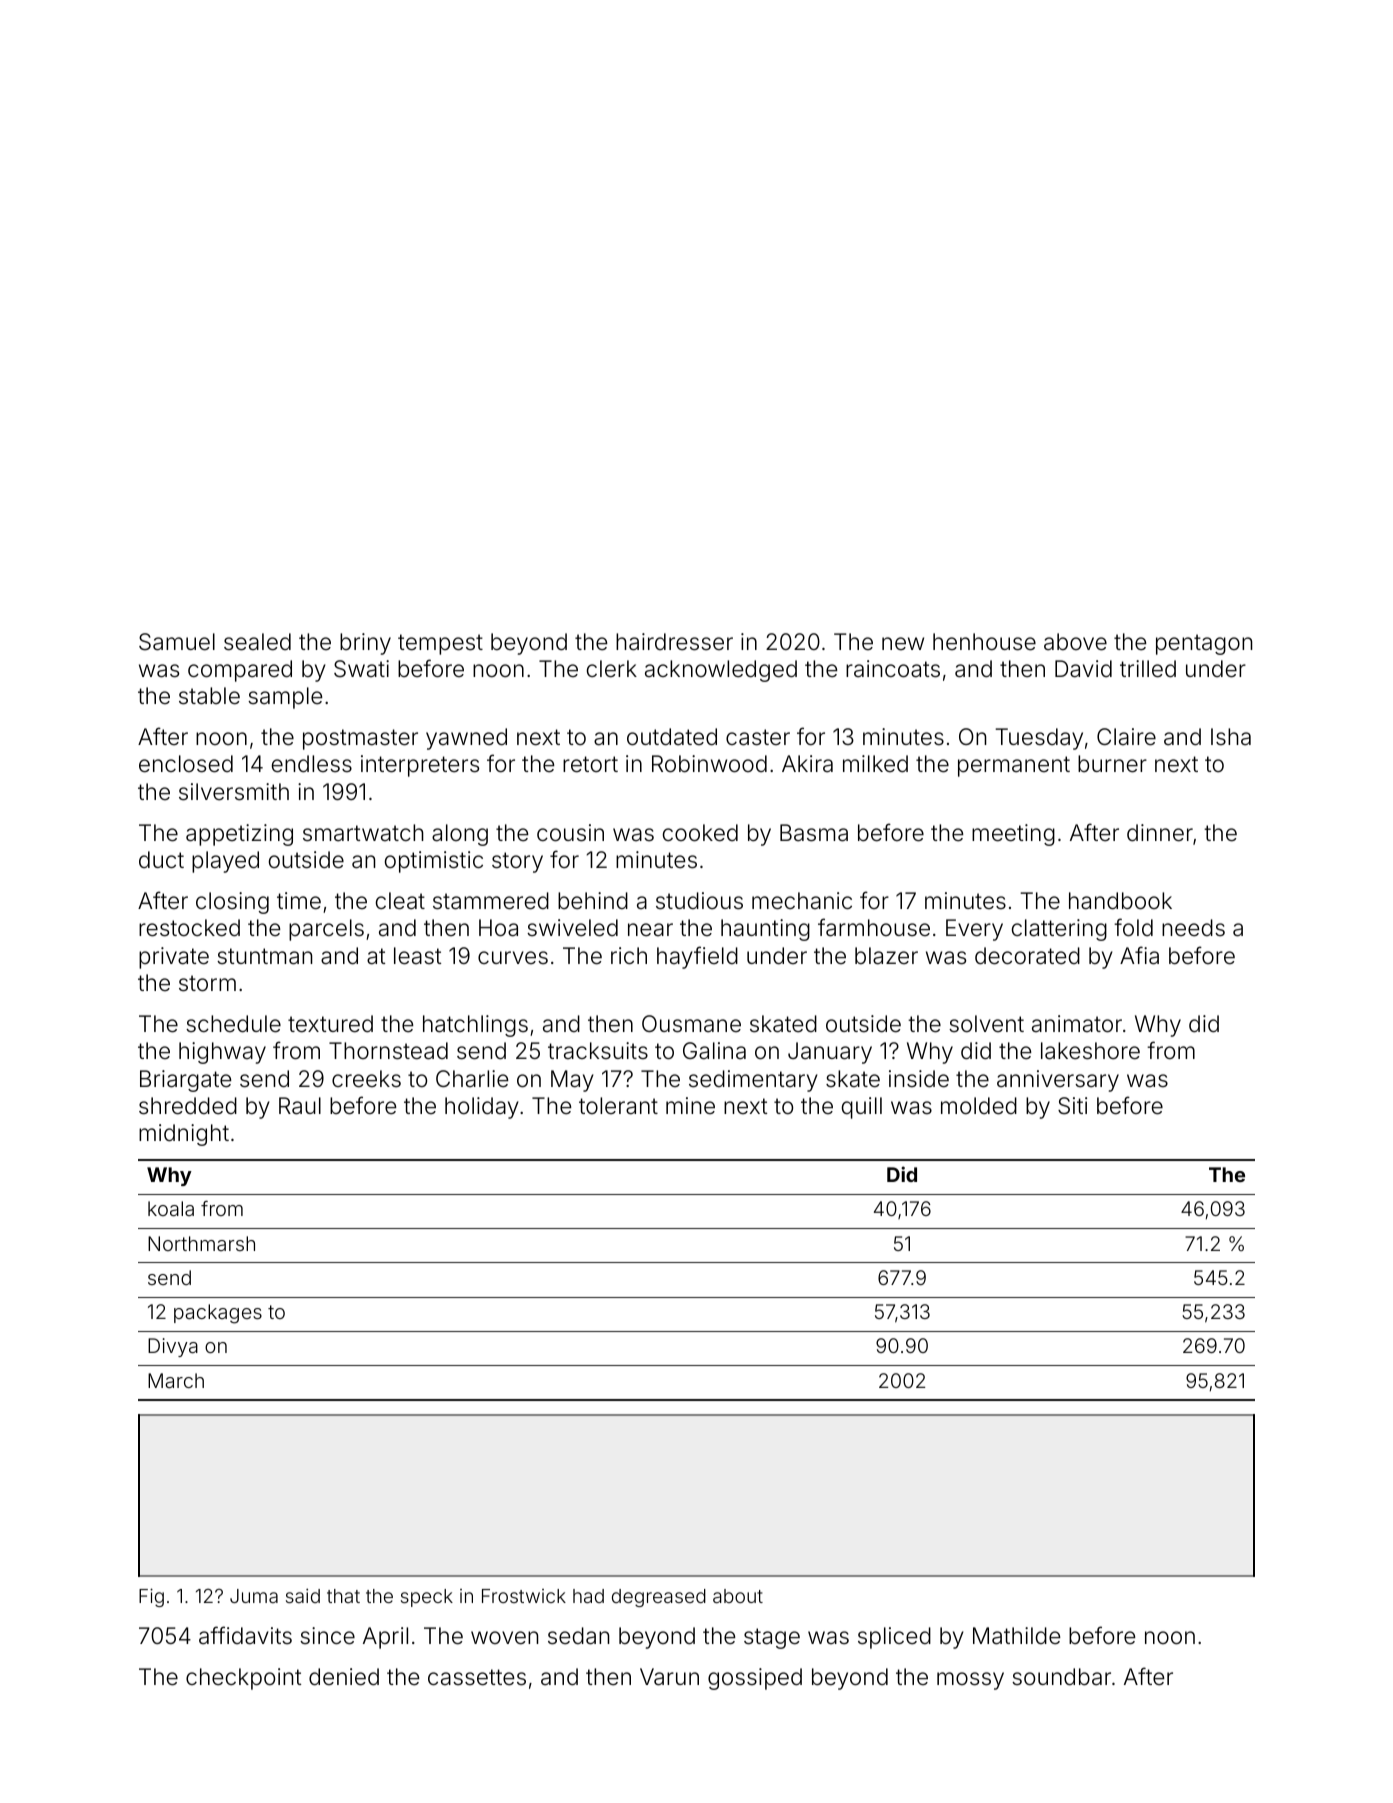 This screenshot has height=1803, width=1393. I want to click on pentagon, so click(1204, 644).
